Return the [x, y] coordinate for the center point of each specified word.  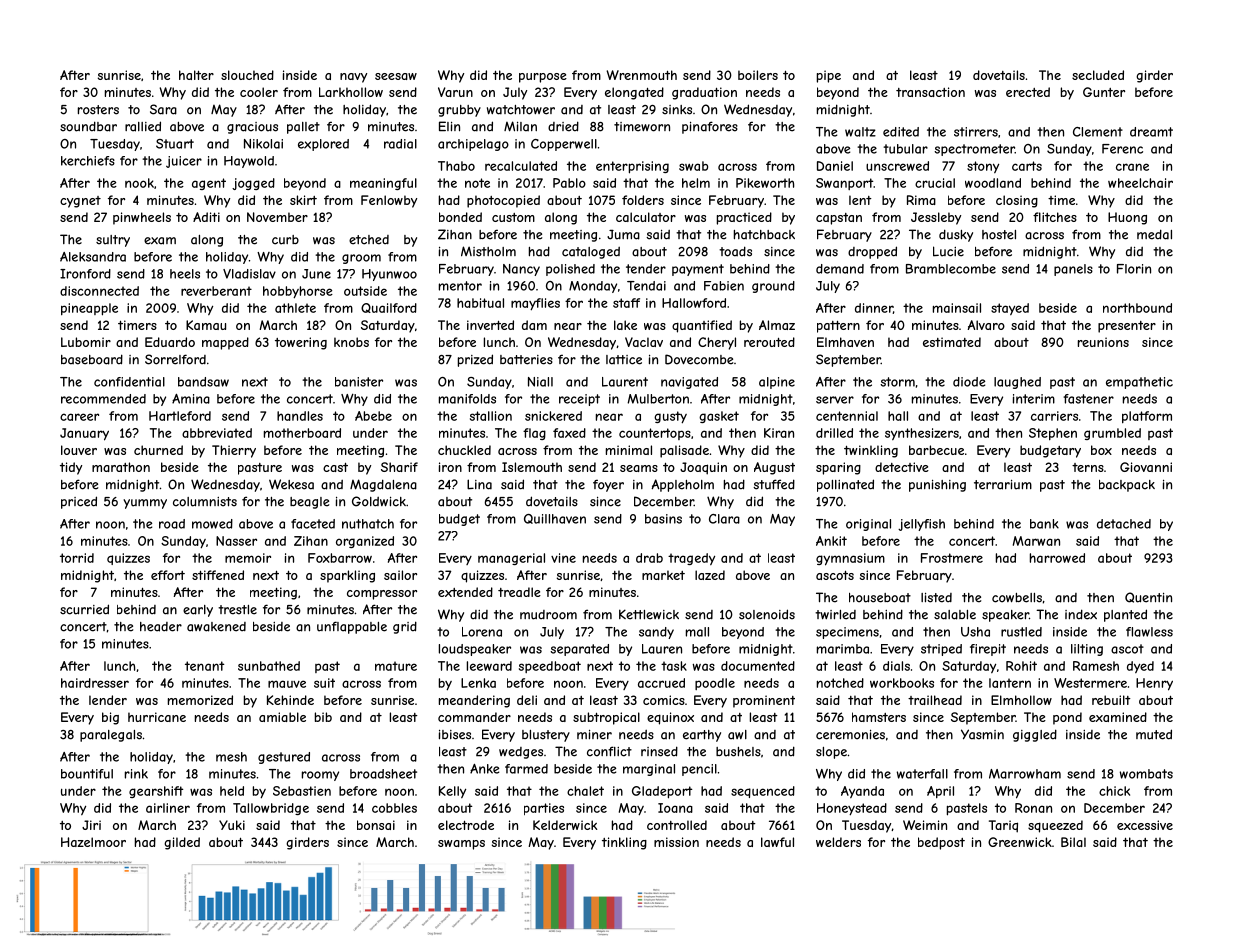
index [1081, 614]
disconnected [99, 291]
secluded [1098, 75]
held [232, 791]
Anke [484, 769]
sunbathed [269, 666]
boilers [758, 75]
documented [758, 666]
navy [353, 78]
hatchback [764, 235]
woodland [993, 183]
